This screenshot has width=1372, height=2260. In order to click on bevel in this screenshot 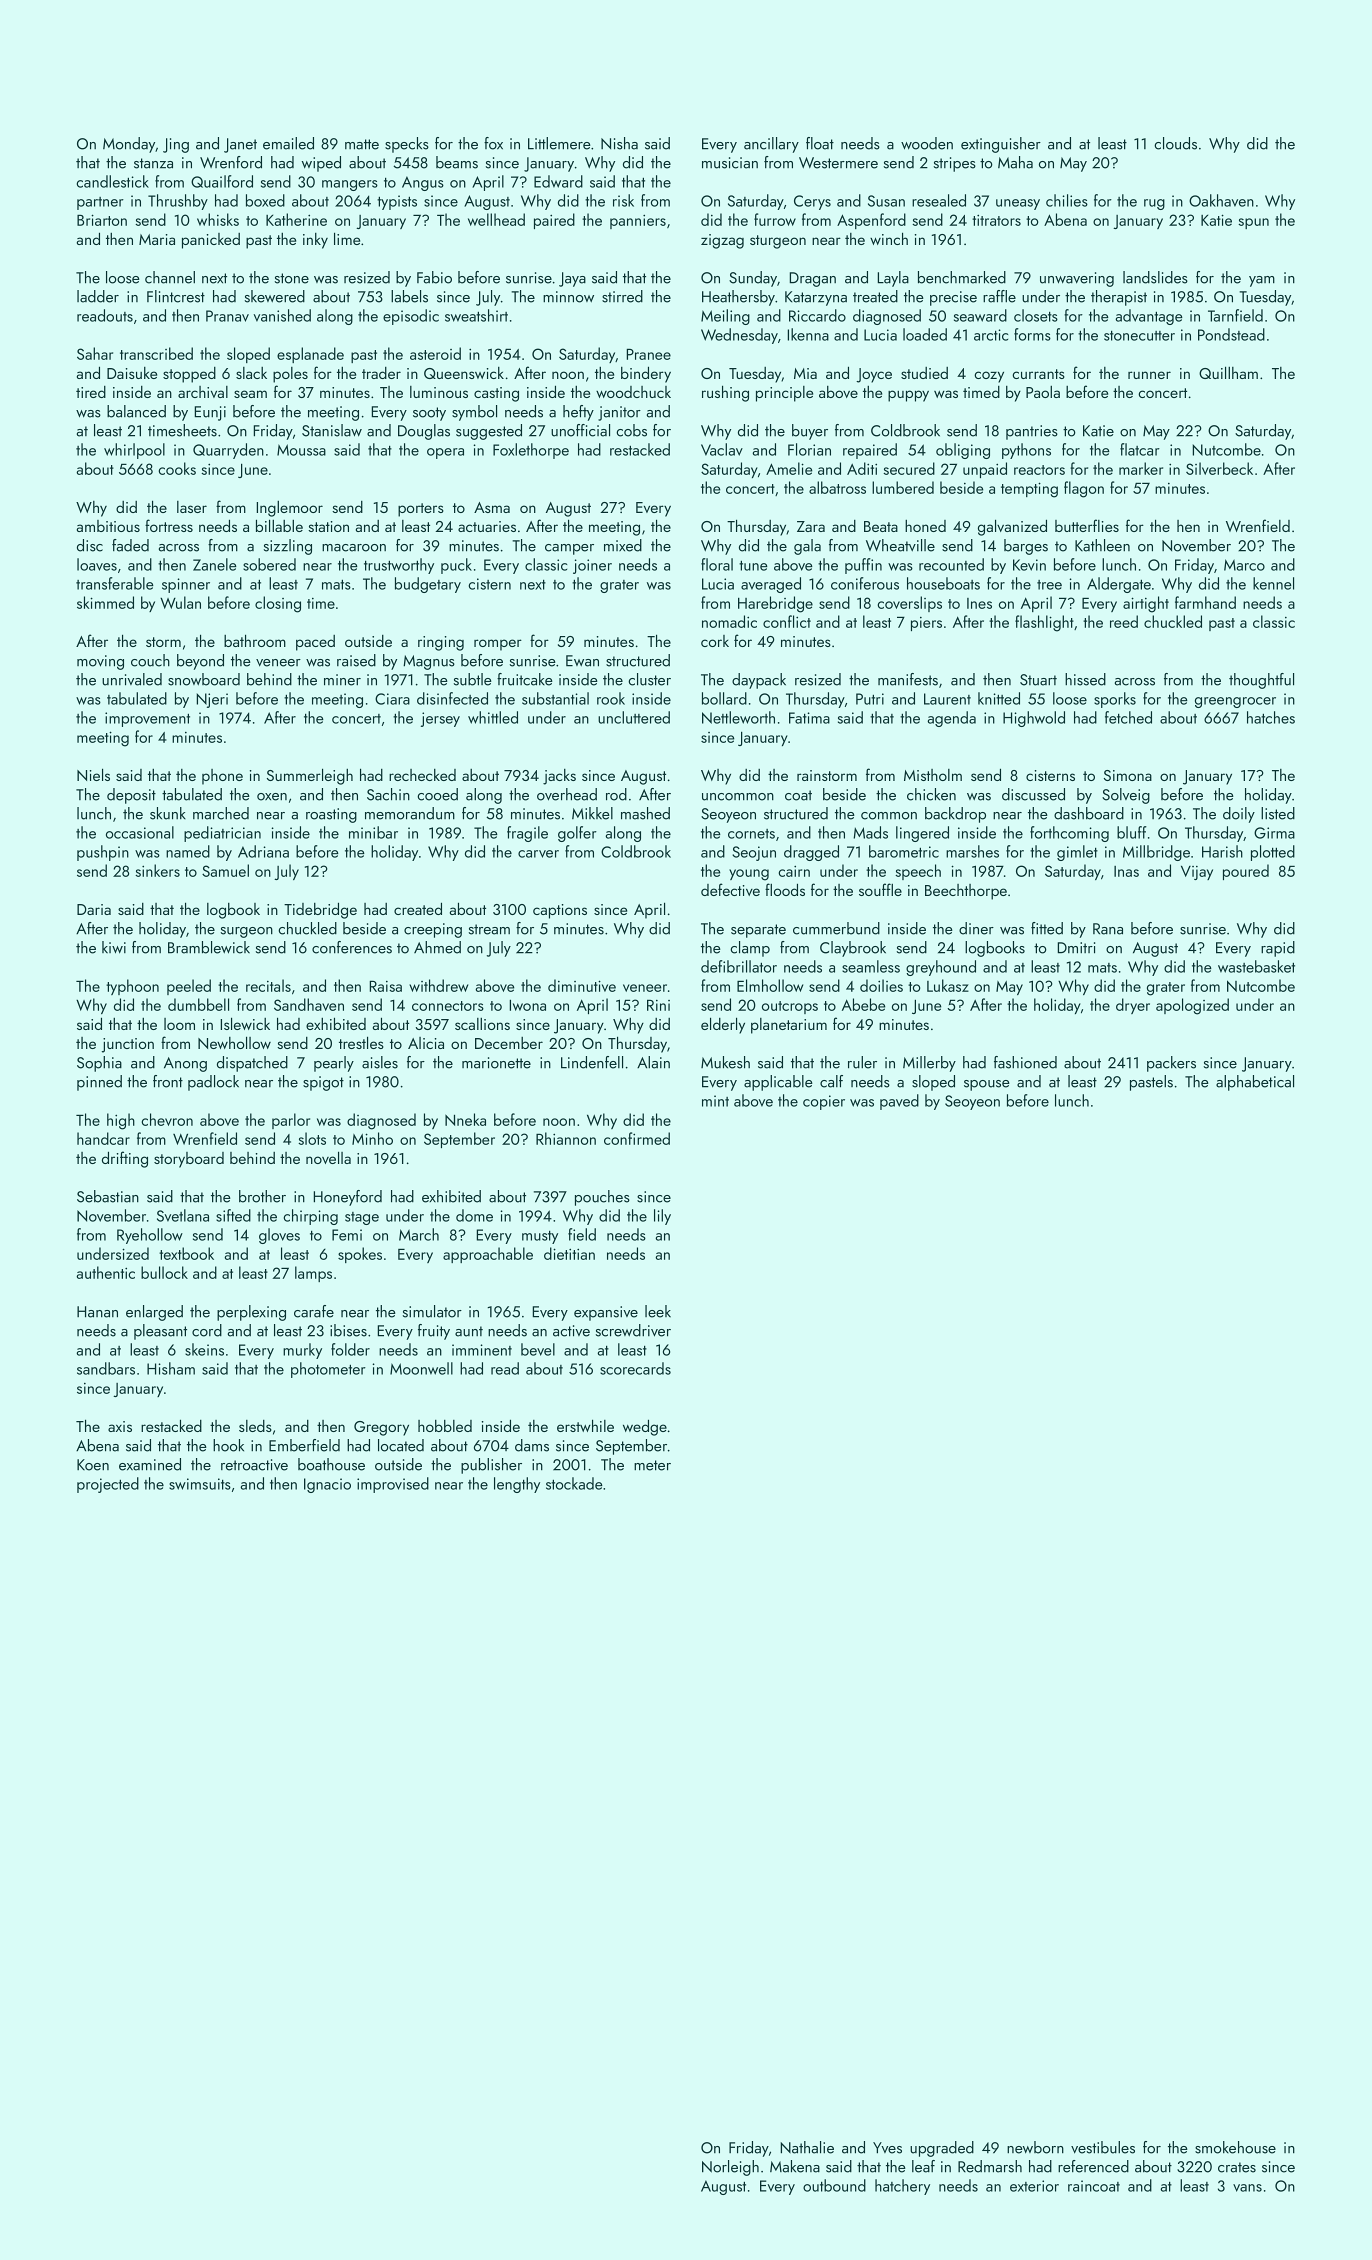, I will do `click(538, 1349)`.
